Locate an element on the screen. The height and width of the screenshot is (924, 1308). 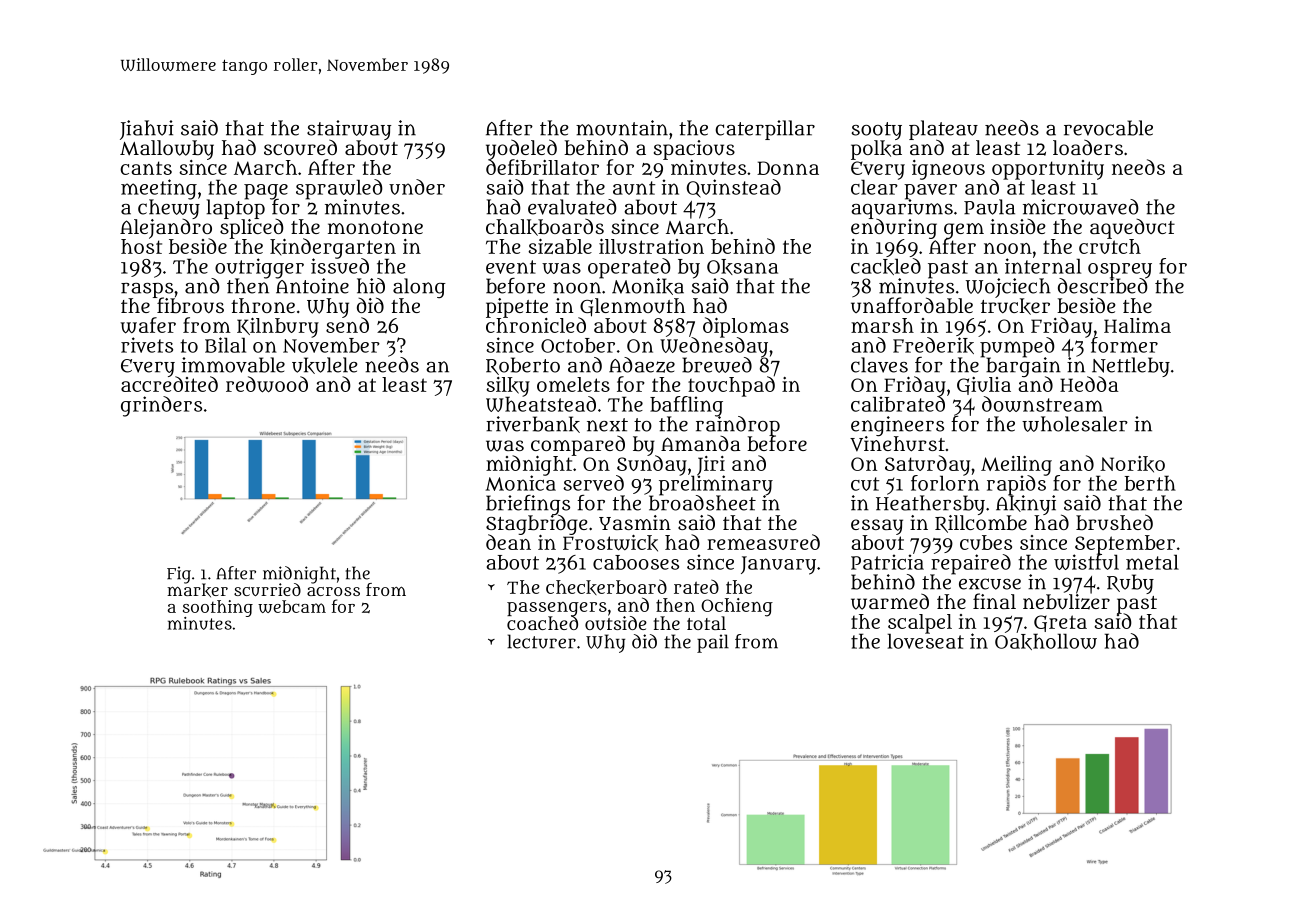
Noriko is located at coordinates (1132, 464).
